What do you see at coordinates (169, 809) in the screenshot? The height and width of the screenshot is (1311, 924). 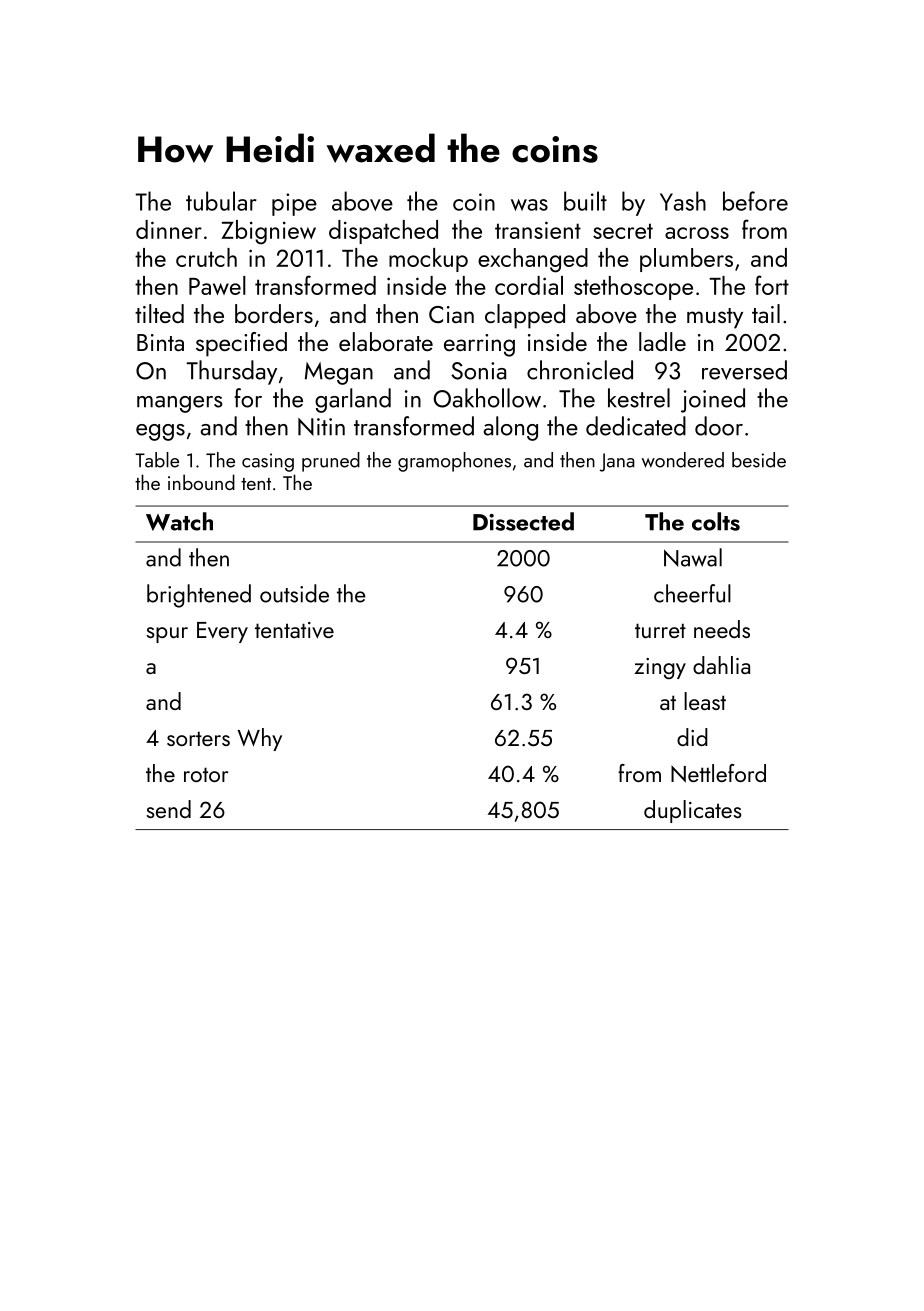 I see `send` at bounding box center [169, 809].
